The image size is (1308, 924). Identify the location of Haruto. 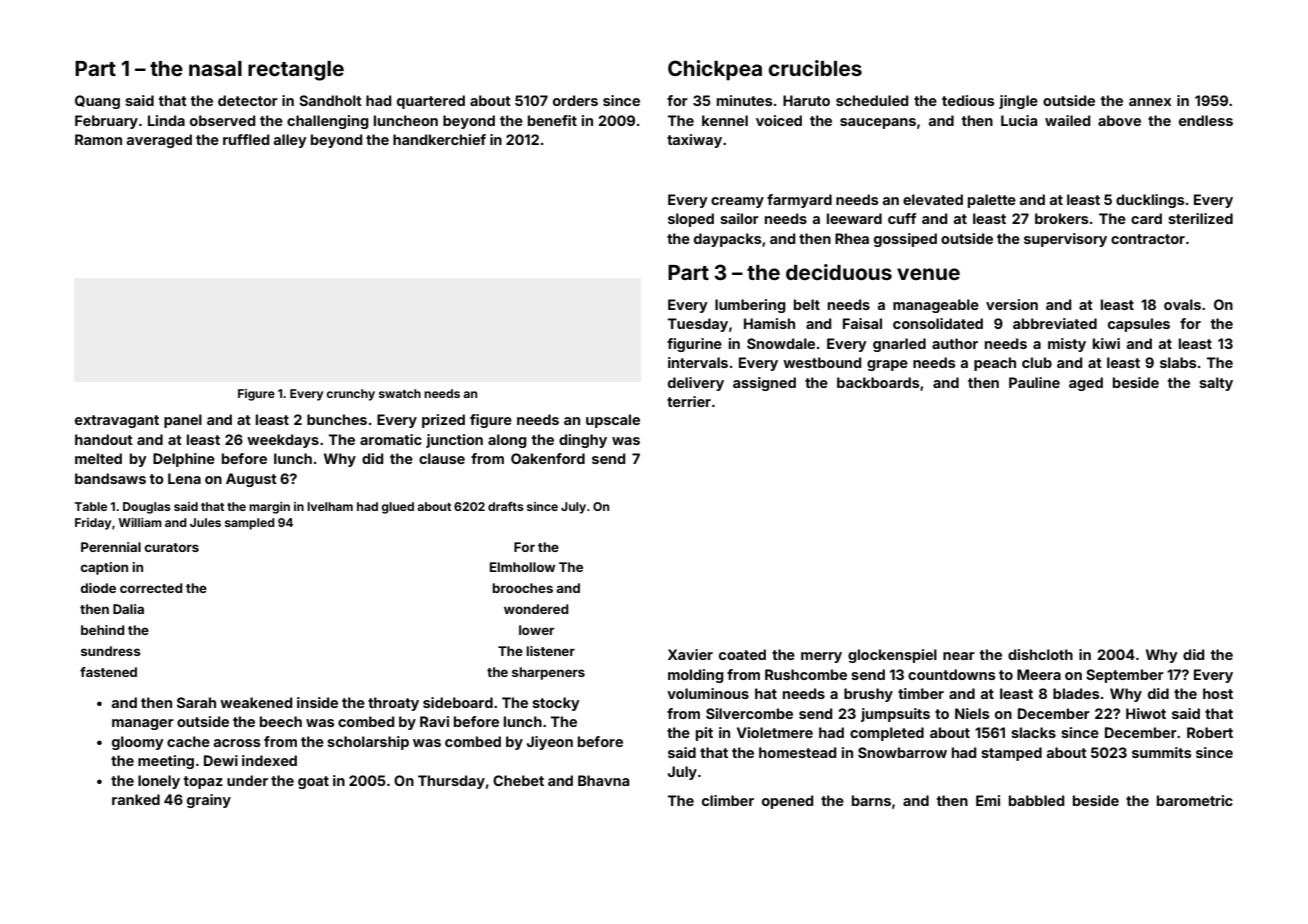
(806, 100).
